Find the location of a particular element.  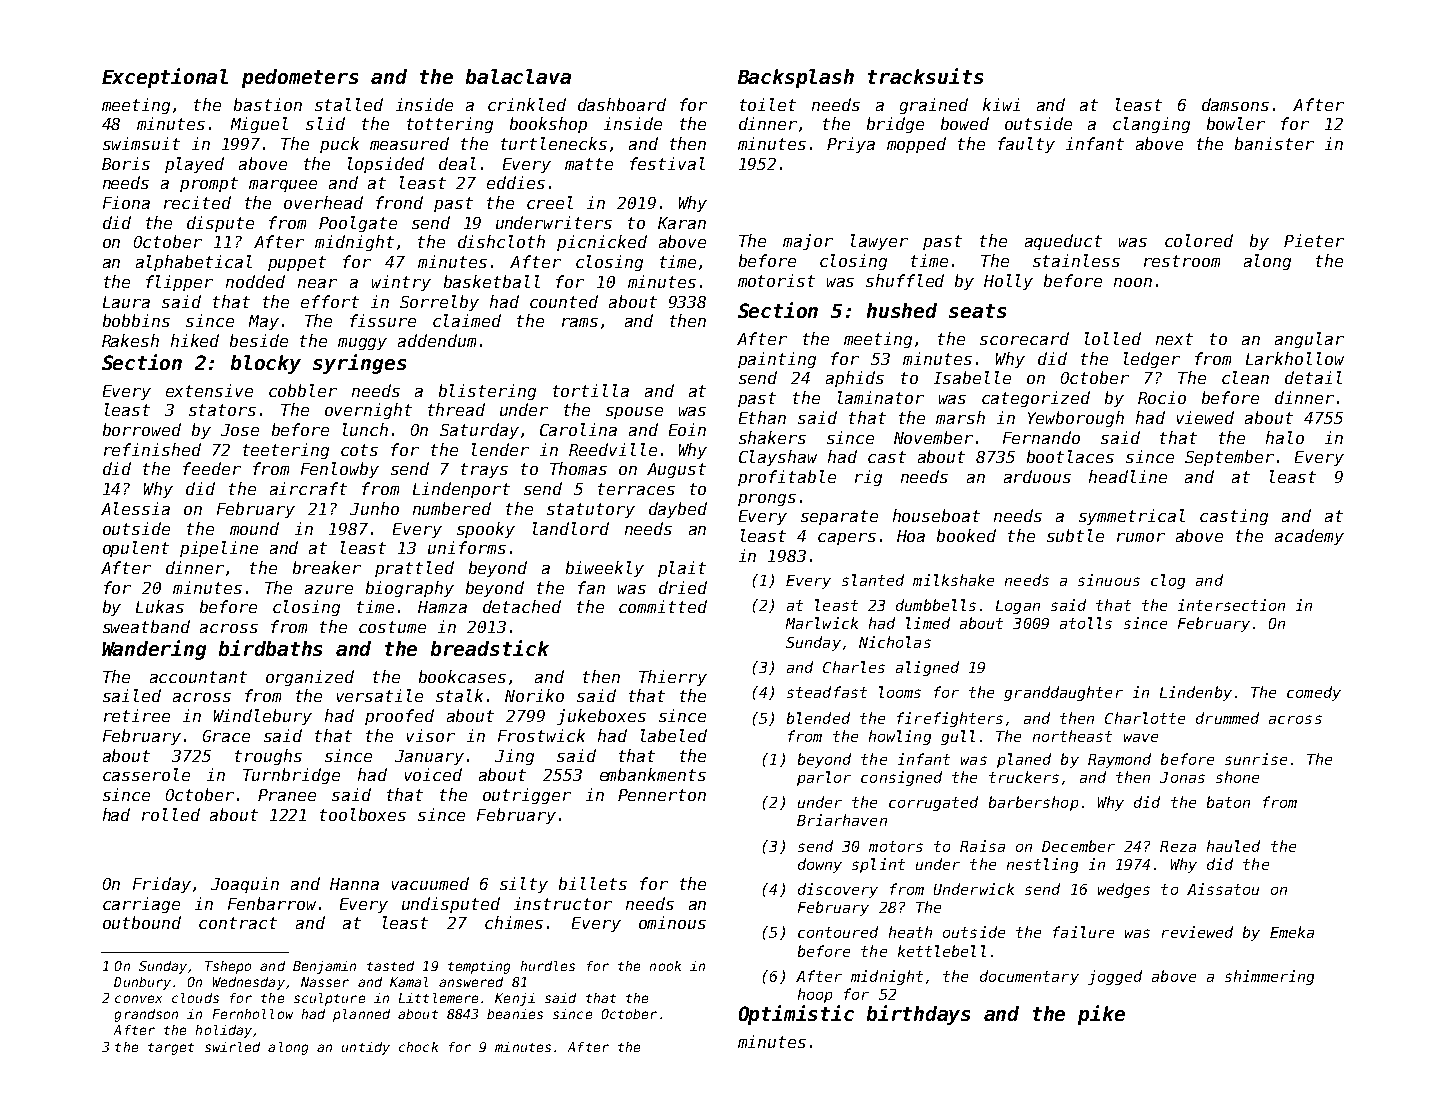

slanted is located at coordinates (873, 580).
